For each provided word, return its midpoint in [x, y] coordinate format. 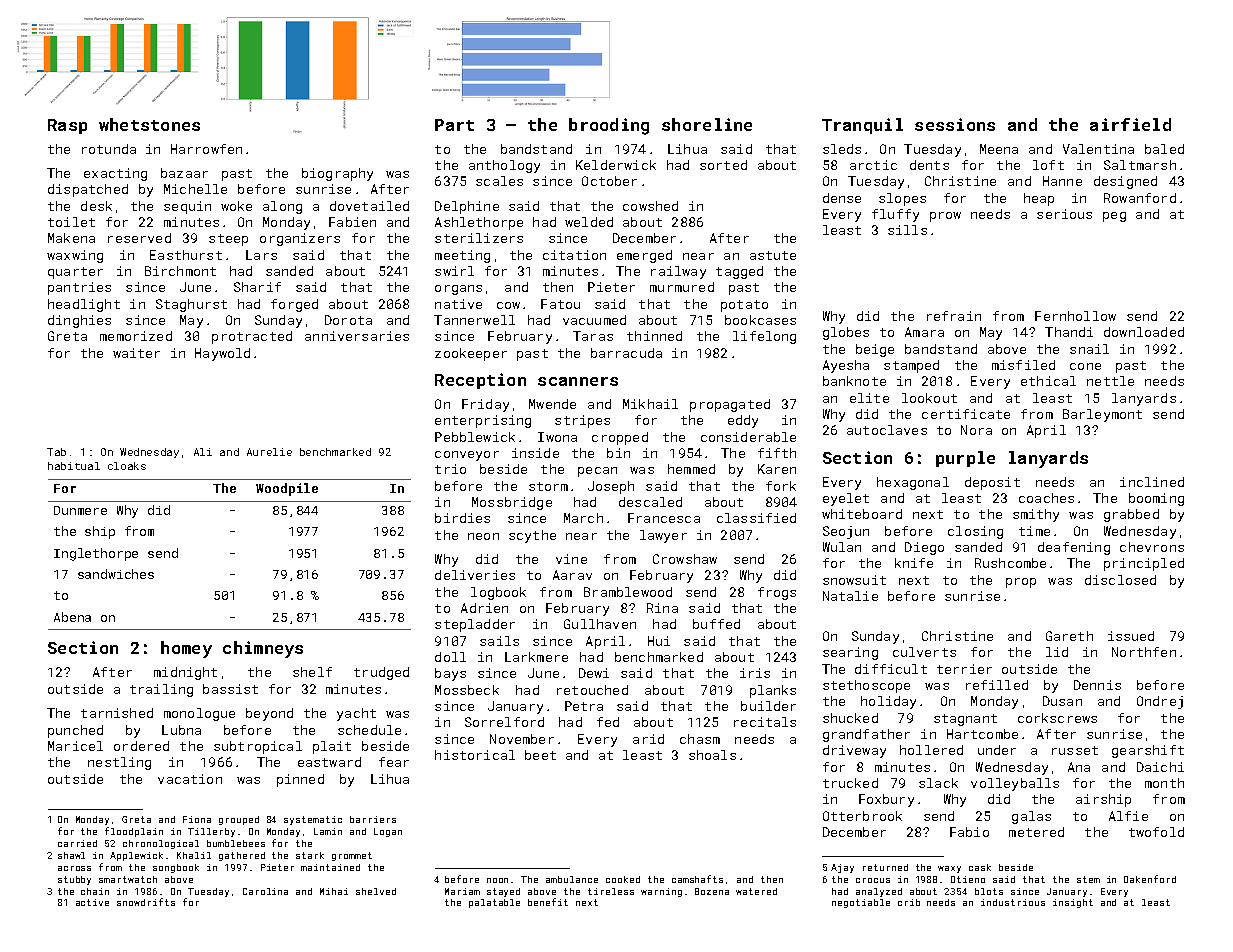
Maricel [75, 746]
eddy [743, 421]
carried [77, 843]
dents [929, 165]
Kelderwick [616, 165]
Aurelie [269, 452]
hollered [931, 750]
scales [499, 181]
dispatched [88, 190]
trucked [850, 783]
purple [965, 459]
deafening [1074, 548]
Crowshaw [685, 559]
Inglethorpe [96, 554]
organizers [300, 239]
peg [1114, 217]
